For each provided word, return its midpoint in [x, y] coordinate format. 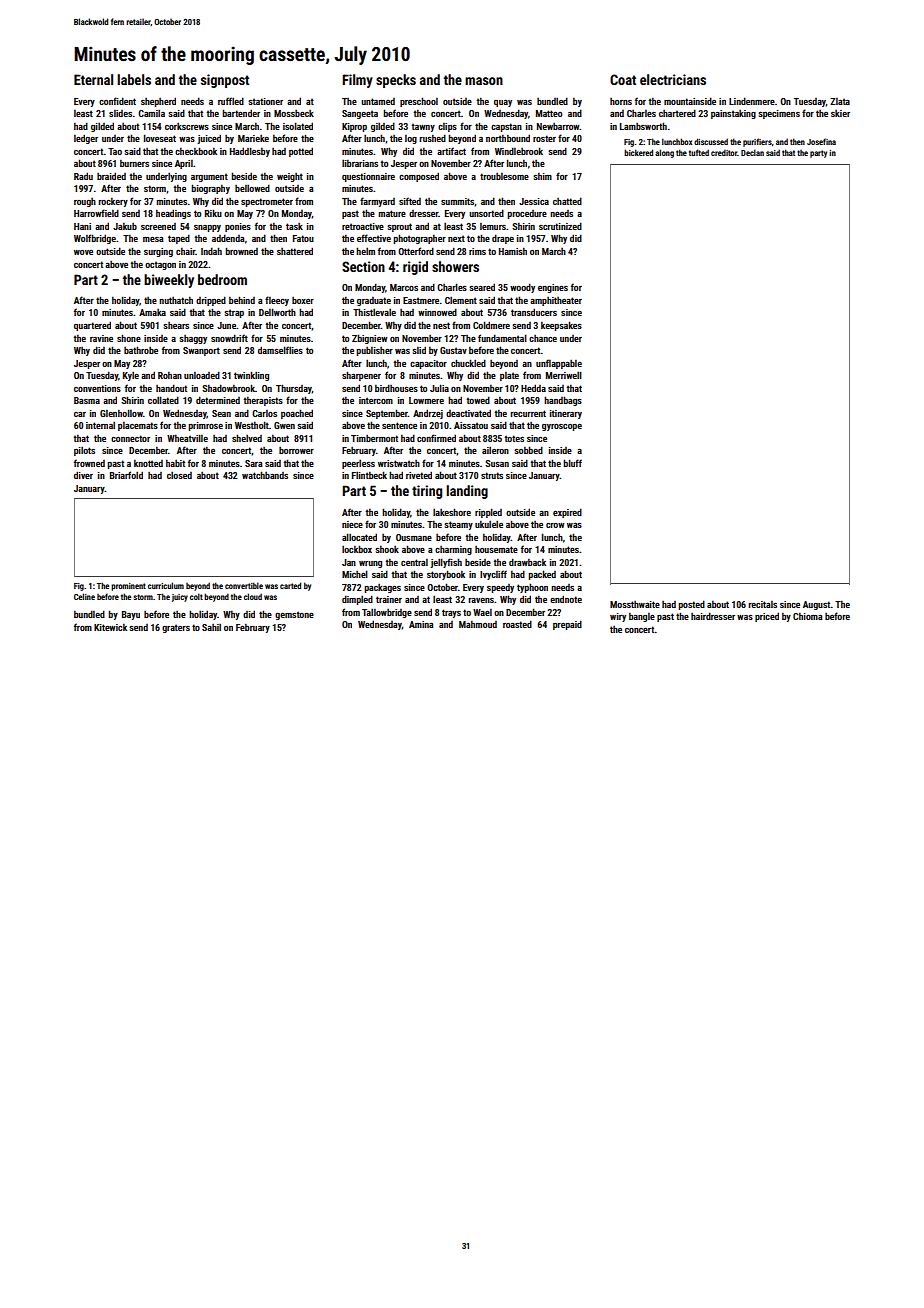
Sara [254, 463]
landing [467, 492]
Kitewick [110, 627]
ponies [238, 227]
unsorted [486, 213]
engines [553, 288]
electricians [673, 79]
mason [484, 81]
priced [767, 617]
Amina [421, 624]
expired [567, 513]
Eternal [93, 79]
